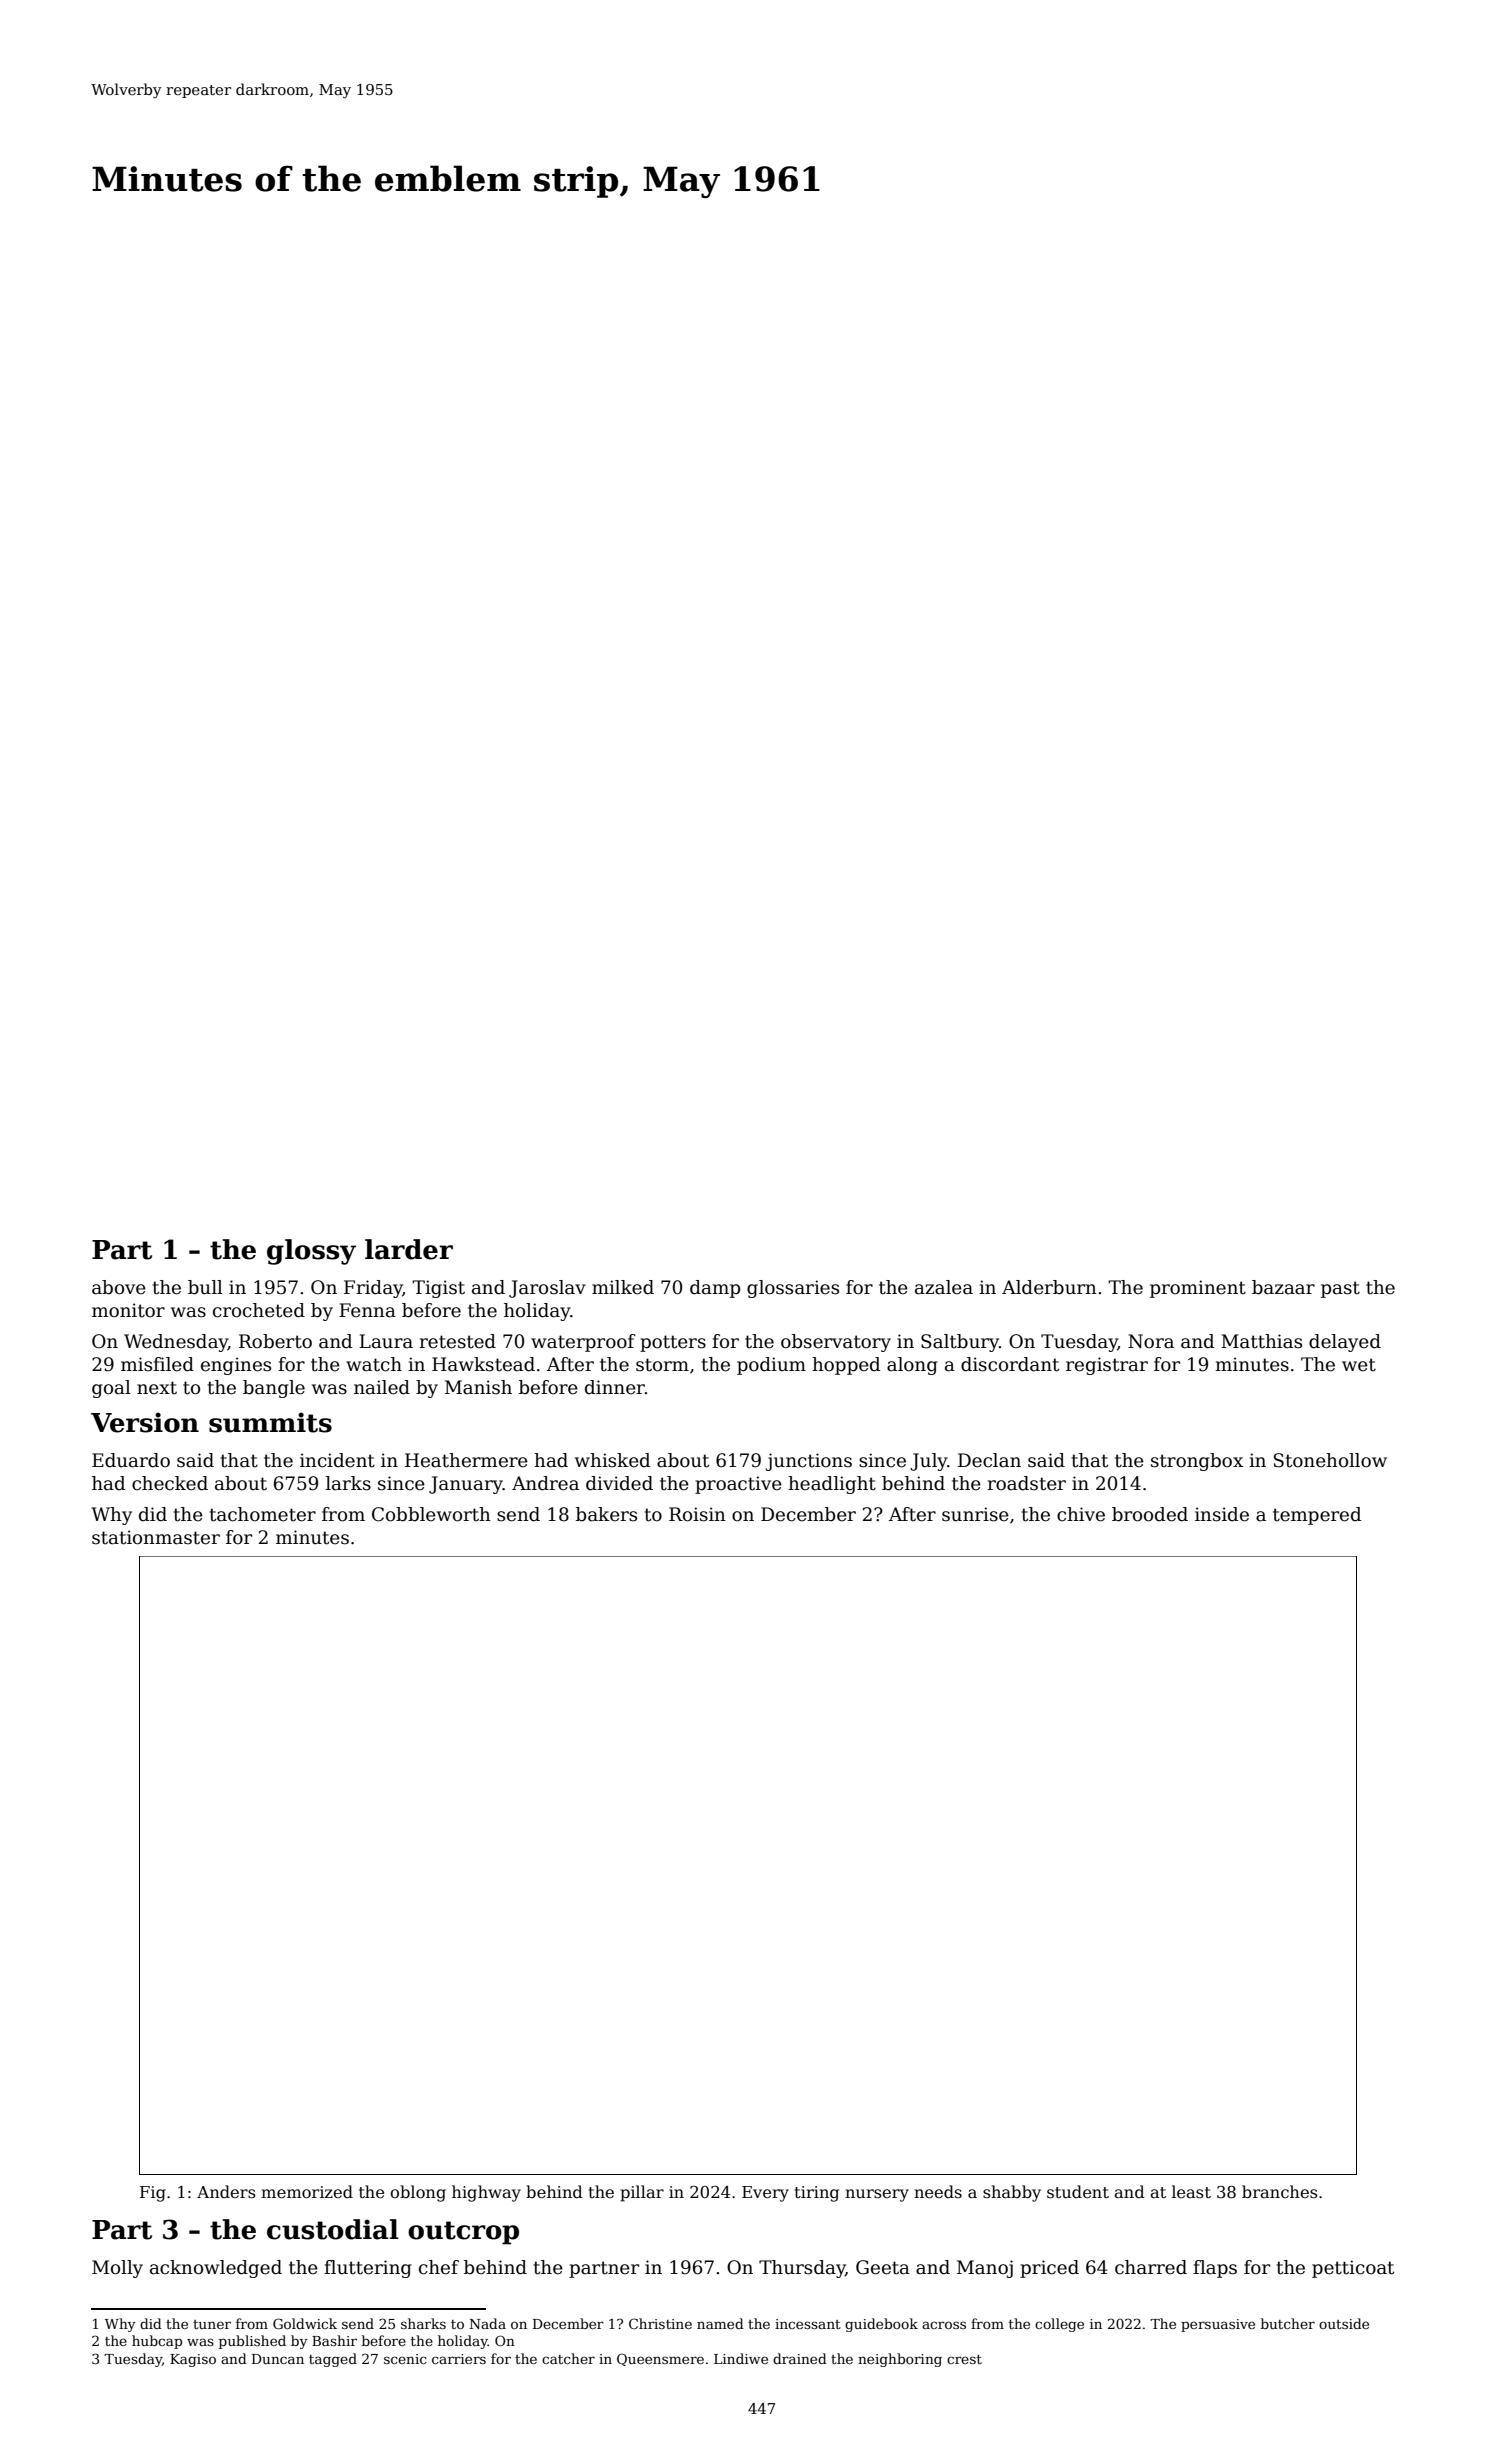 Image resolution: width=1496 pixels, height=2464 pixels. What do you see at coordinates (193, 2360) in the screenshot?
I see `Kagiso` at bounding box center [193, 2360].
